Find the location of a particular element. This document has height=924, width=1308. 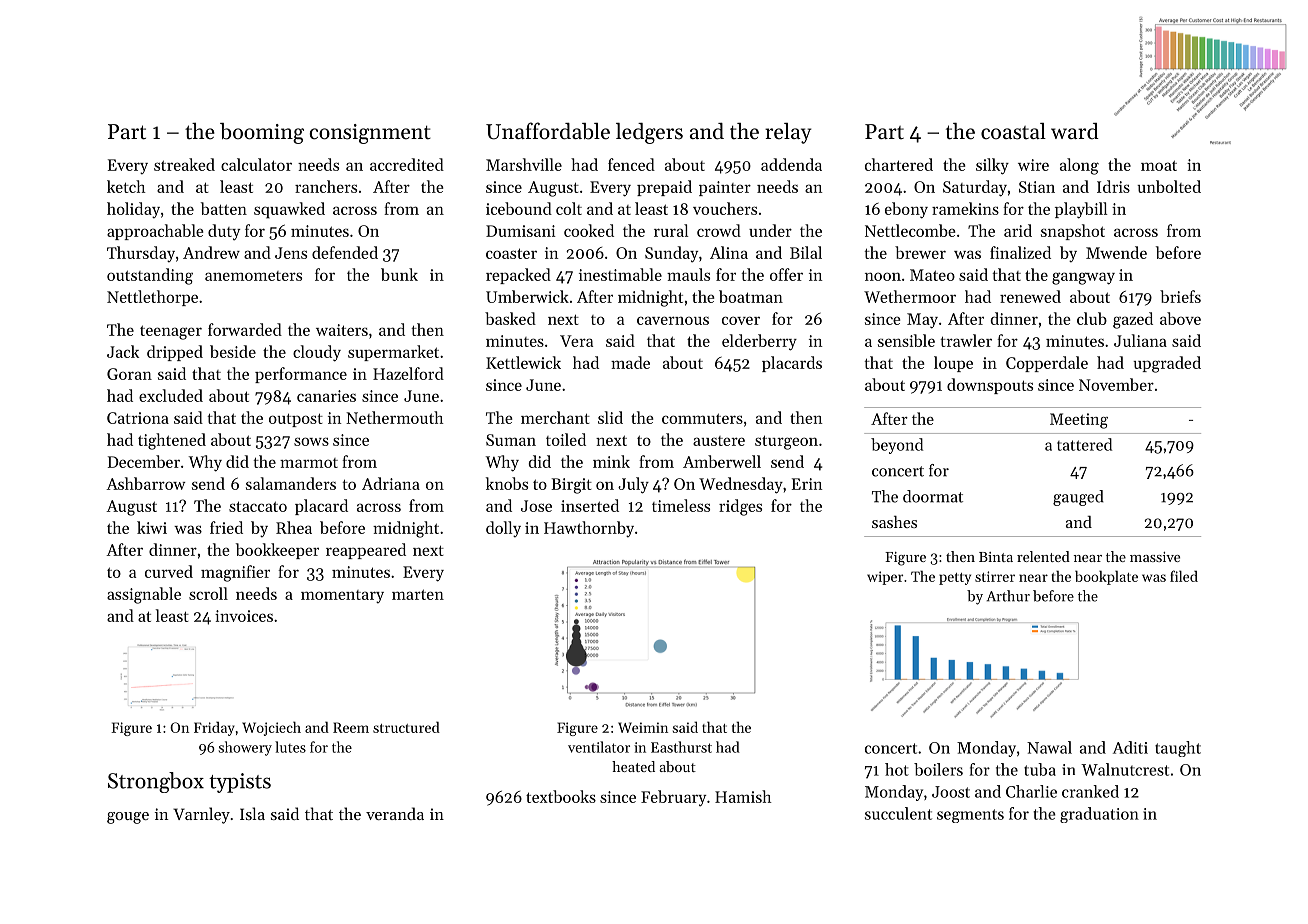

Aditi is located at coordinates (1130, 747).
